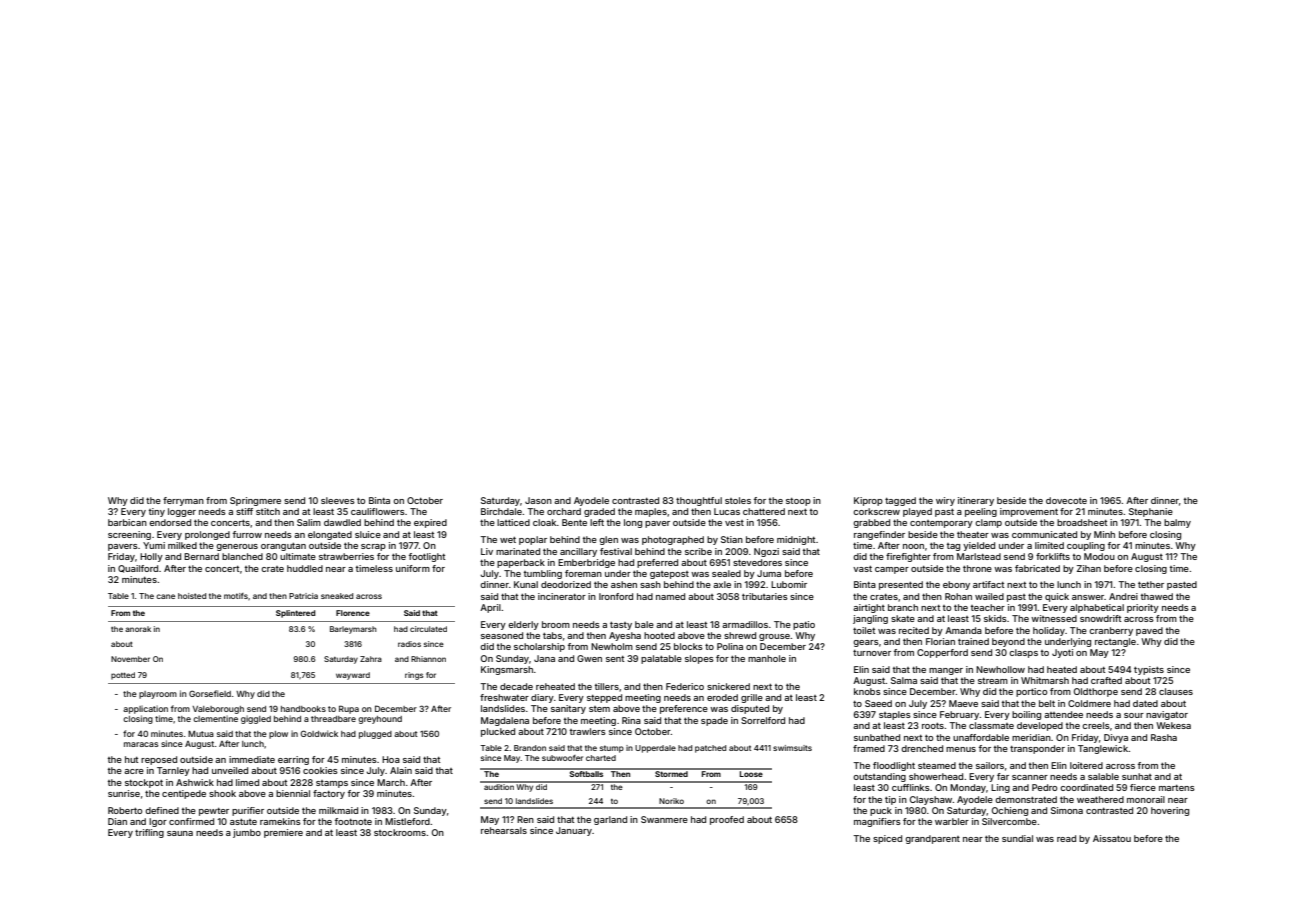 The image size is (1308, 924). I want to click on chattered, so click(764, 511).
